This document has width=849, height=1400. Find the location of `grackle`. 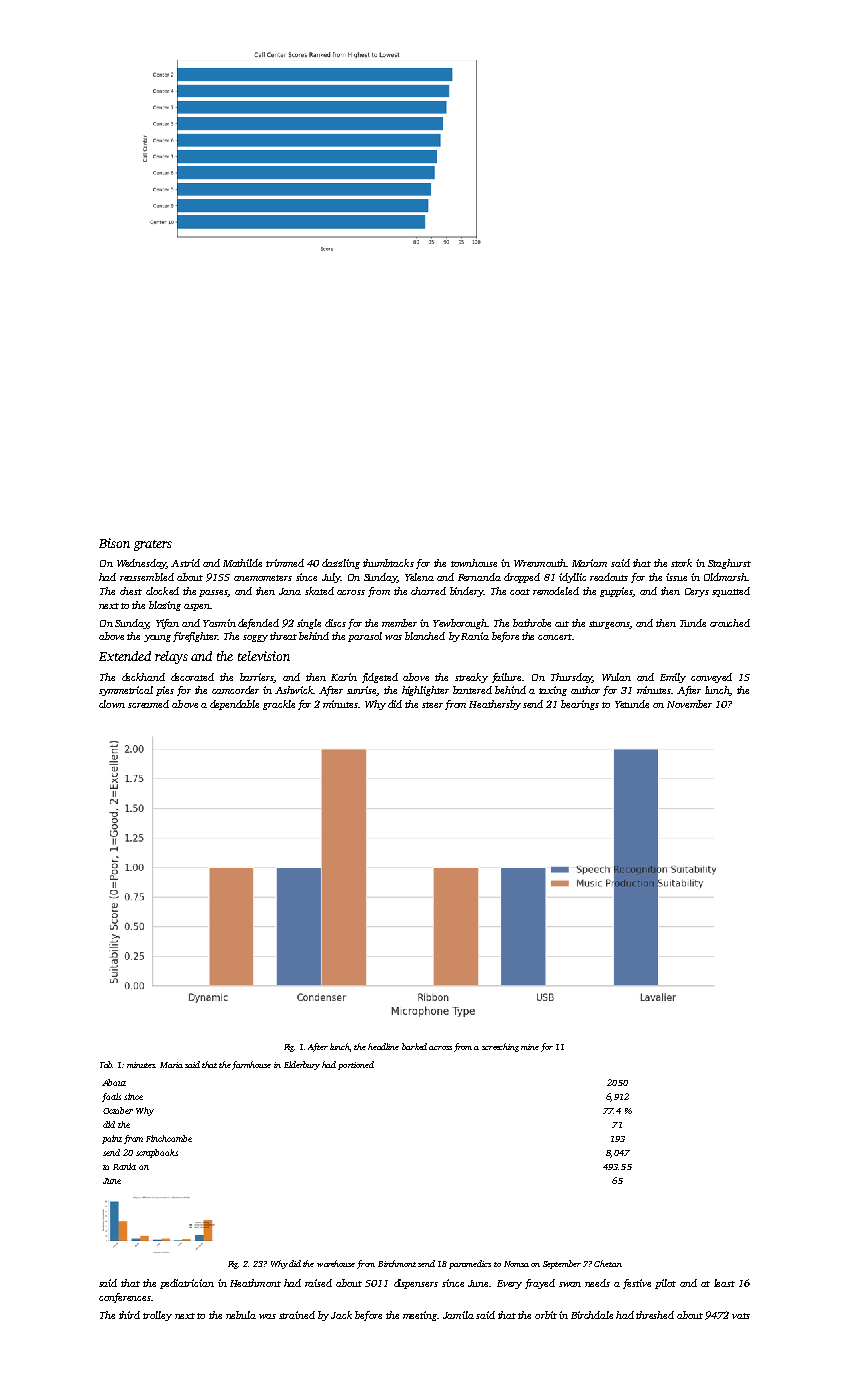

grackle is located at coordinates (279, 705).
